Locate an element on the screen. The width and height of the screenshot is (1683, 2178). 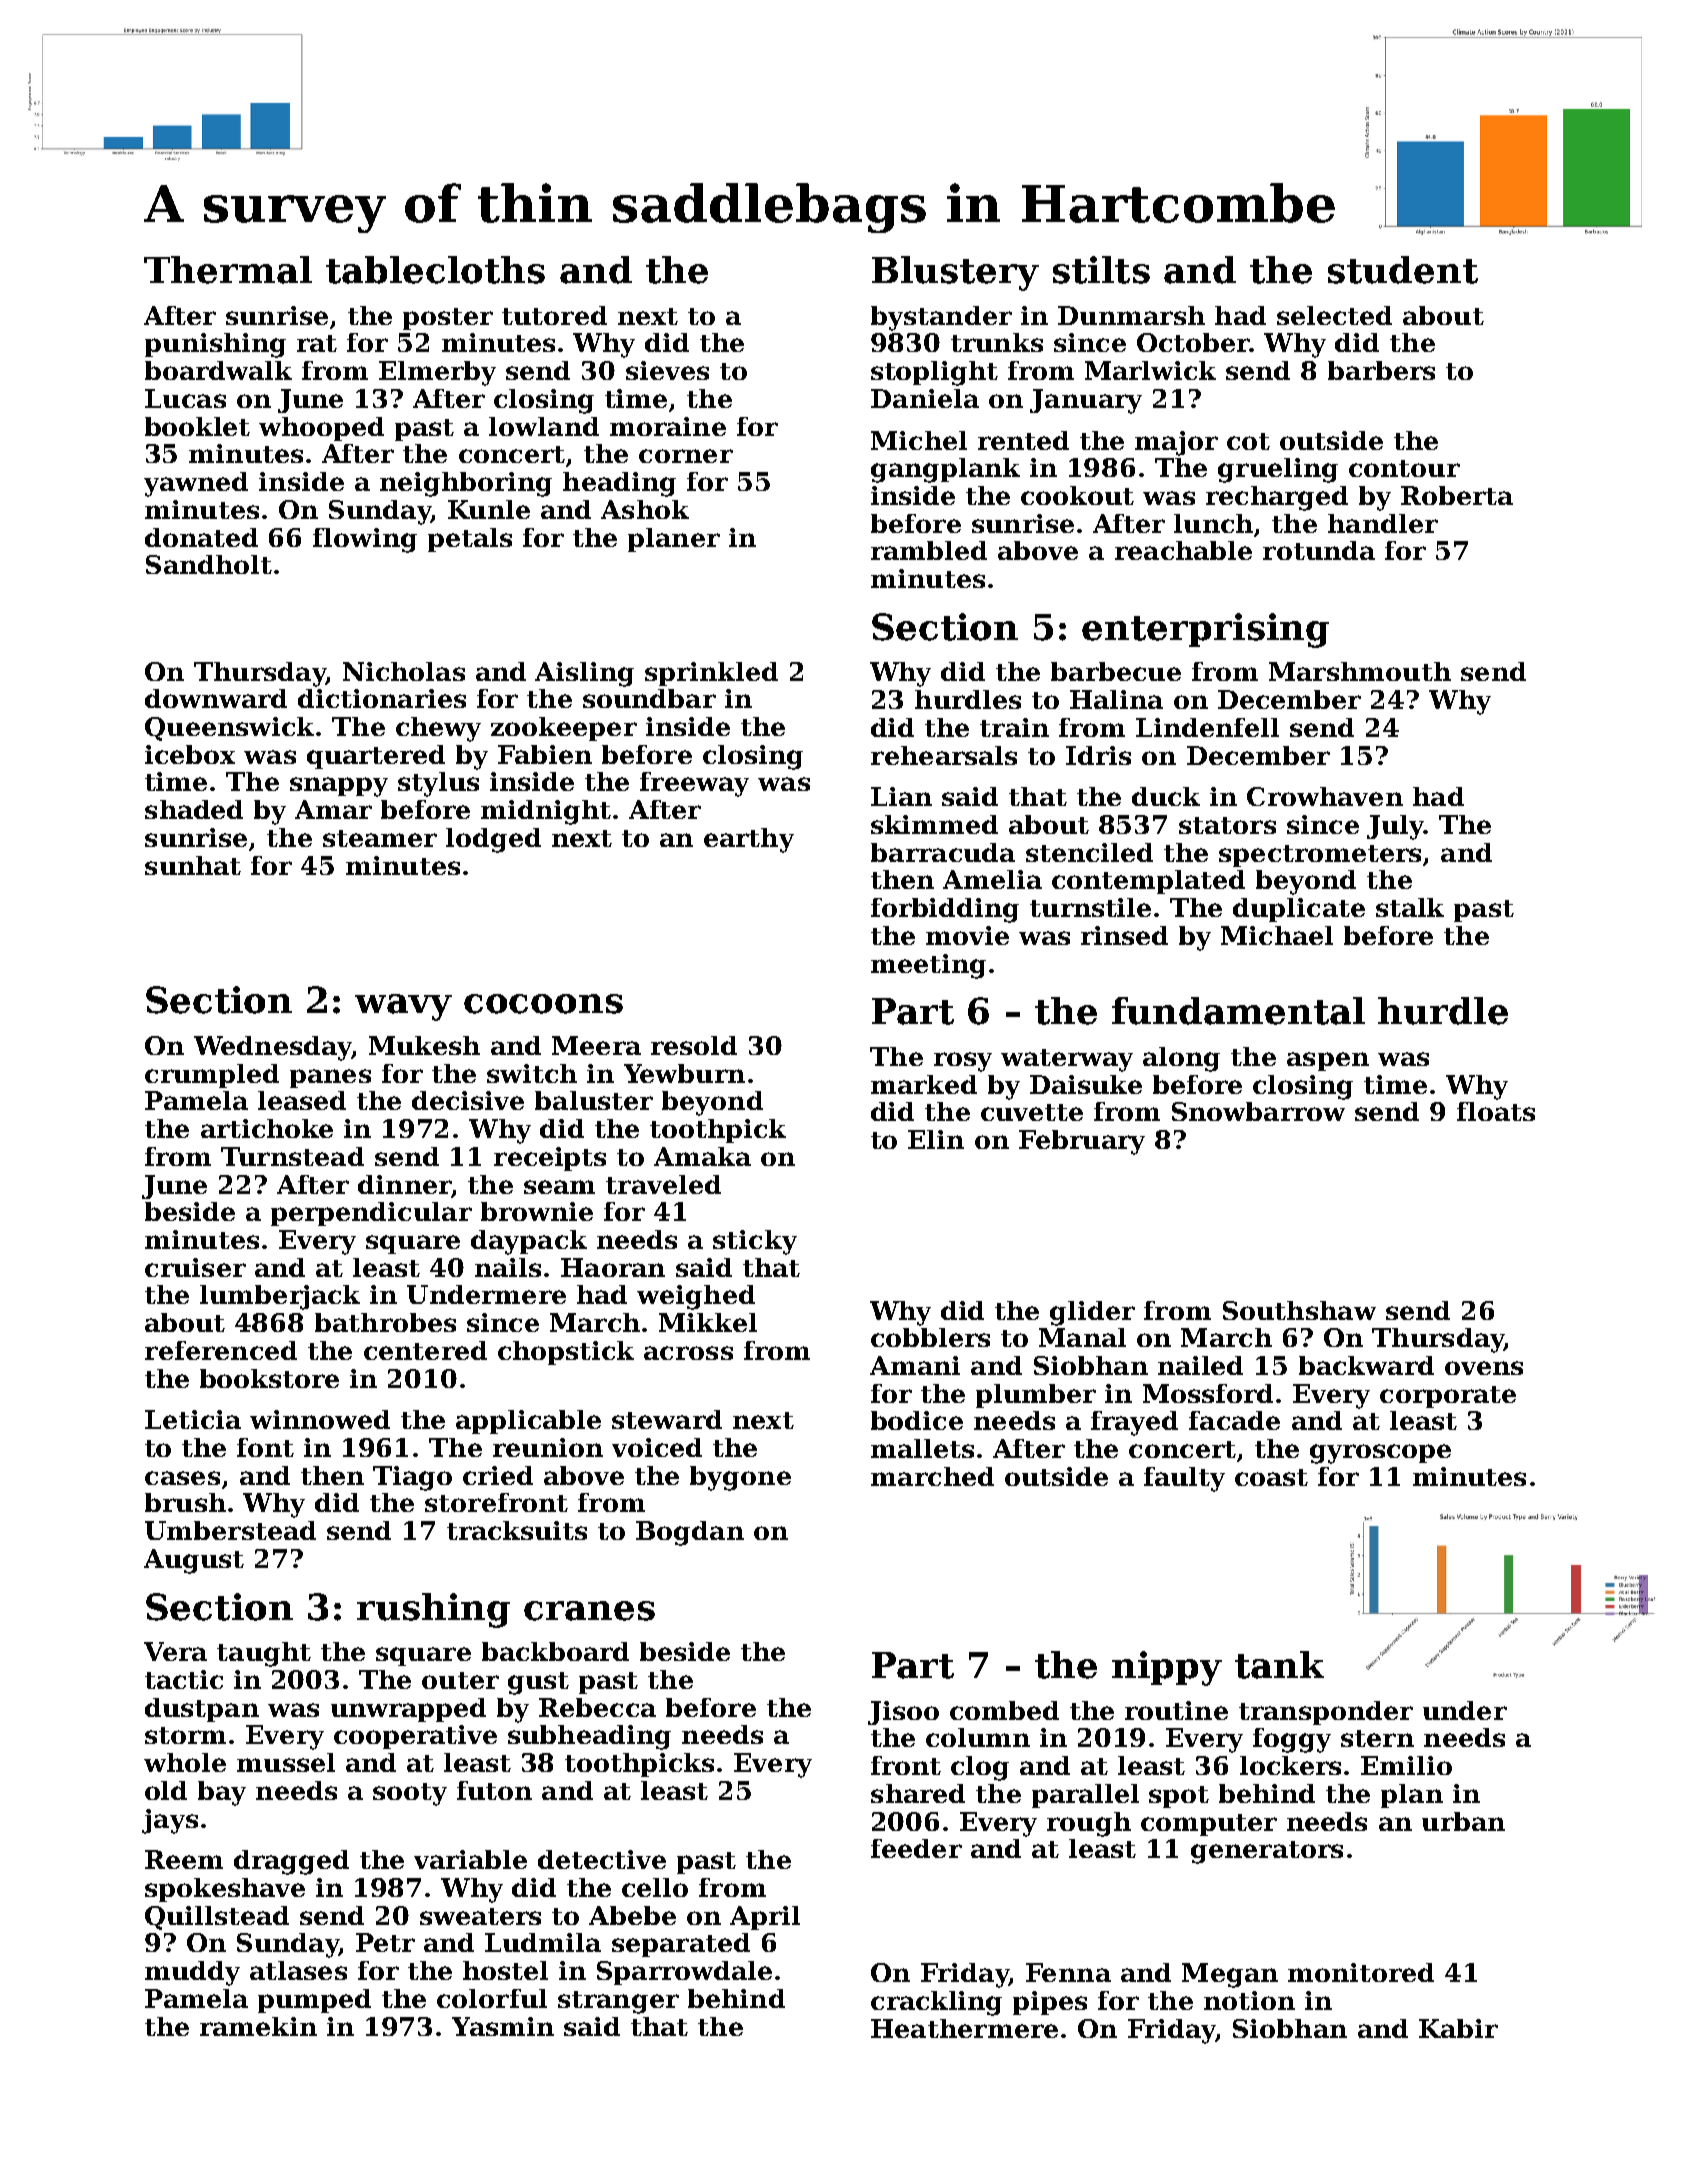
Marshmouth is located at coordinates (1360, 671).
